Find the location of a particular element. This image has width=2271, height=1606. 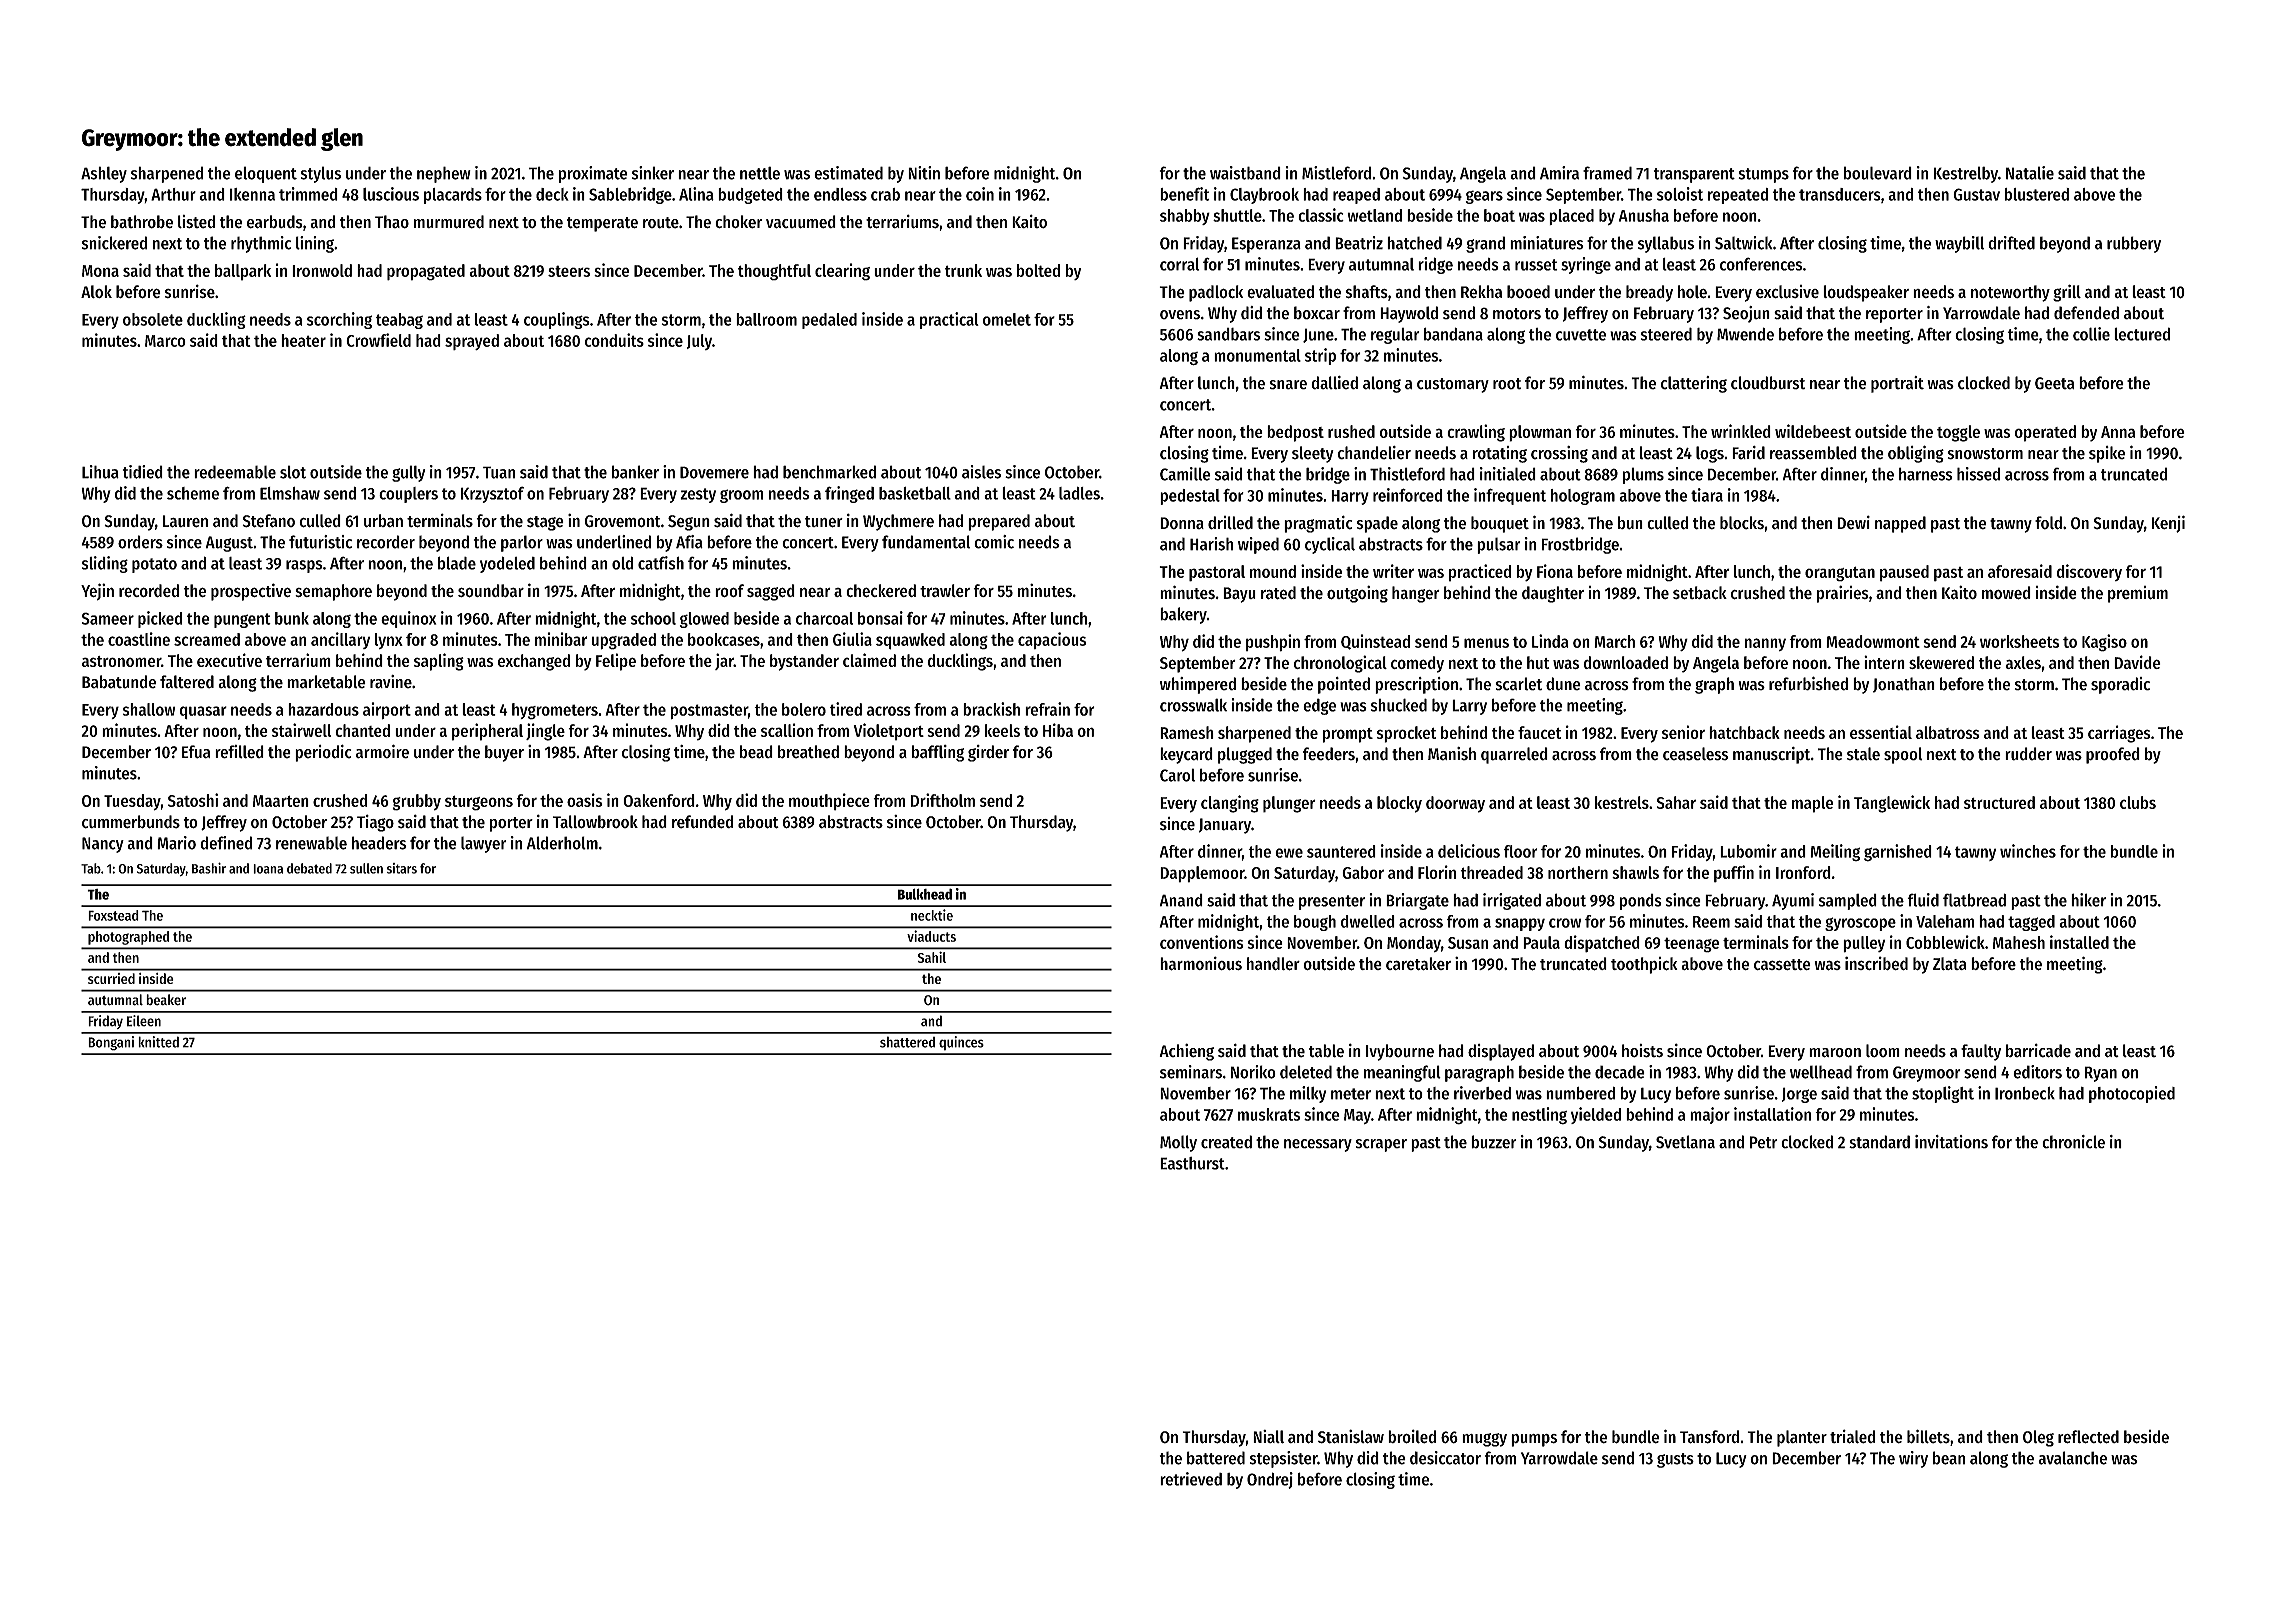

reaped is located at coordinates (1356, 196).
